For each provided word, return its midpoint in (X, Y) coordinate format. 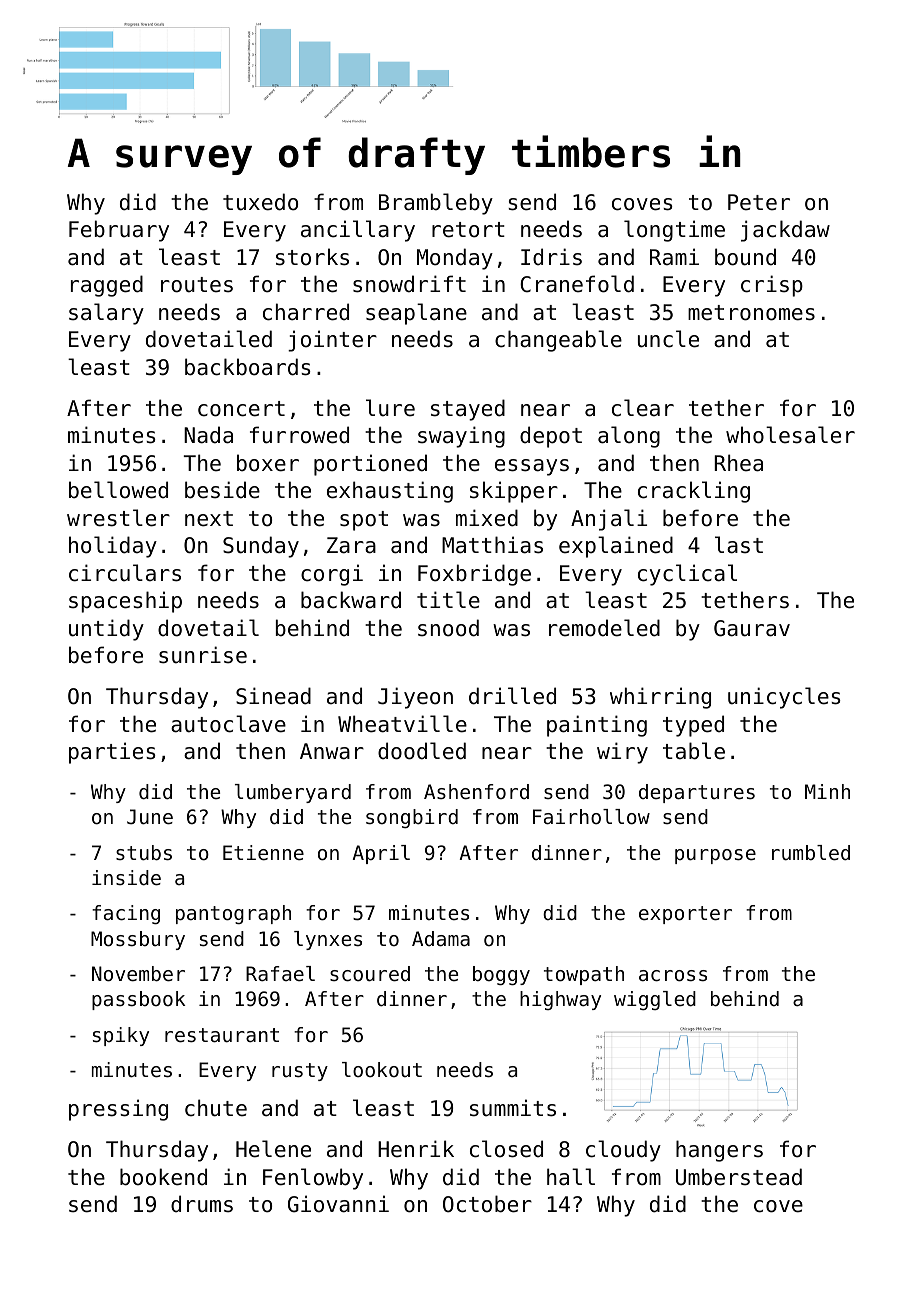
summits (513, 1108)
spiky (121, 1036)
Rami (674, 256)
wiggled (655, 1000)
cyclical (687, 575)
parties (112, 753)
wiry (622, 753)
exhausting (390, 492)
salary (106, 314)
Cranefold (577, 284)
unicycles (784, 698)
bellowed (118, 490)
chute (216, 1108)
